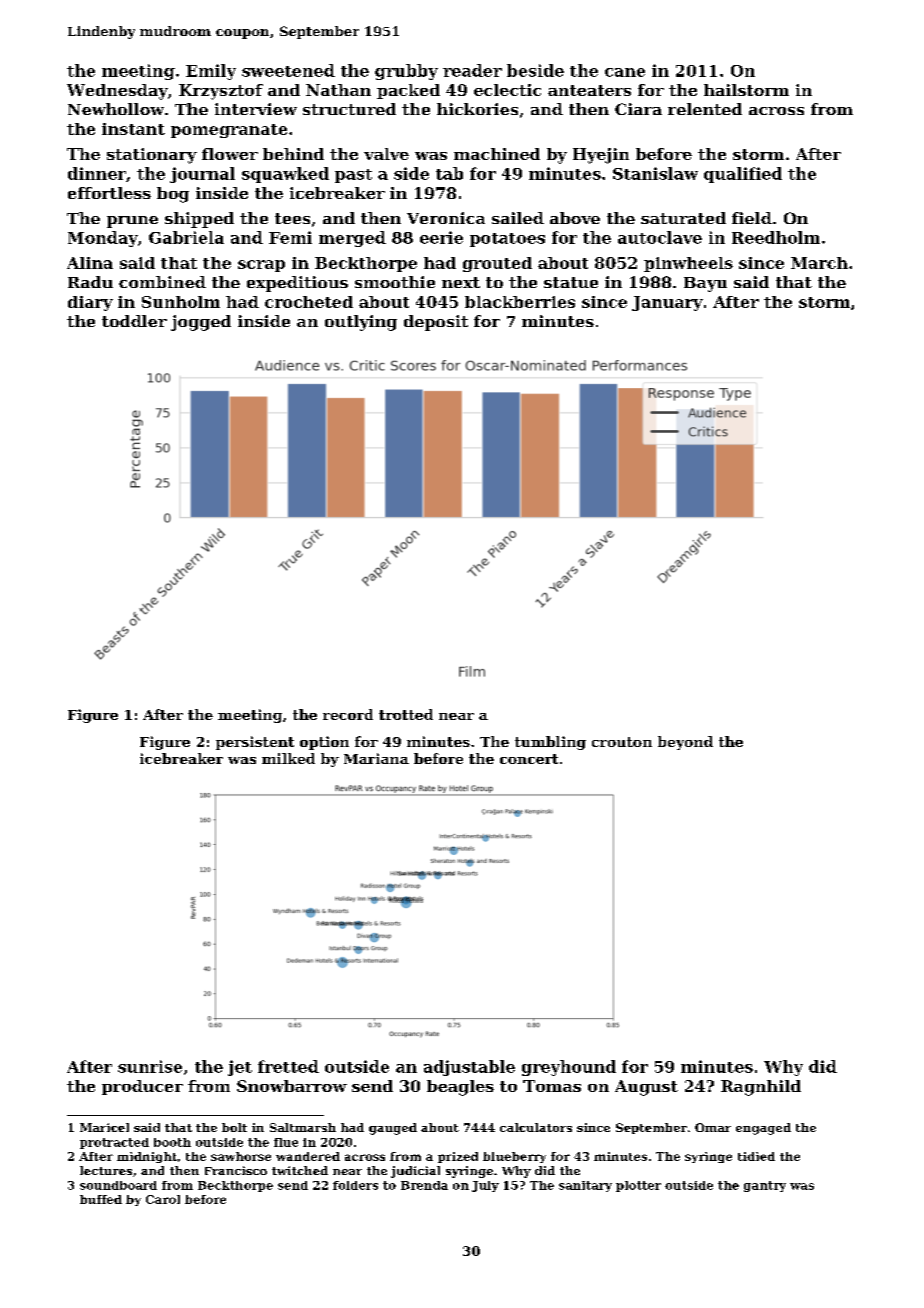 The height and width of the screenshot is (1308, 924). I want to click on fretted, so click(288, 1066).
